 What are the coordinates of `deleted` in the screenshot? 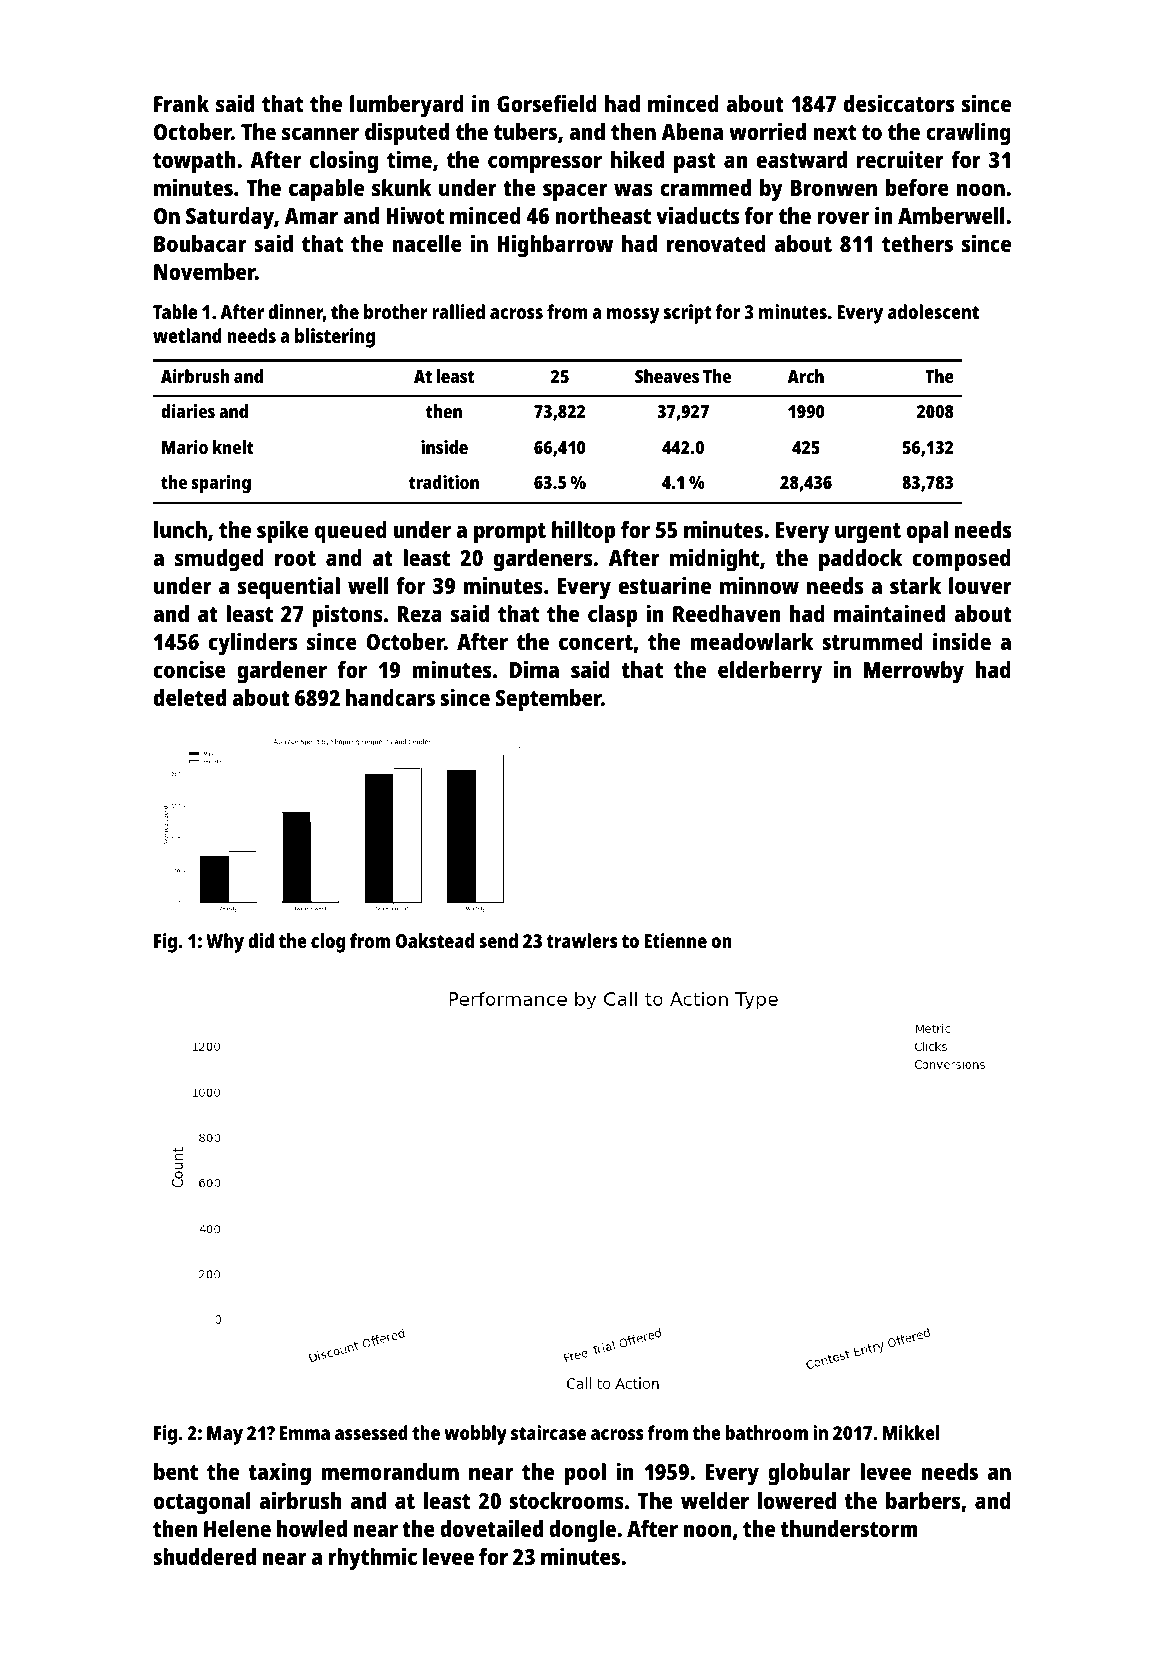 It's located at (190, 697).
